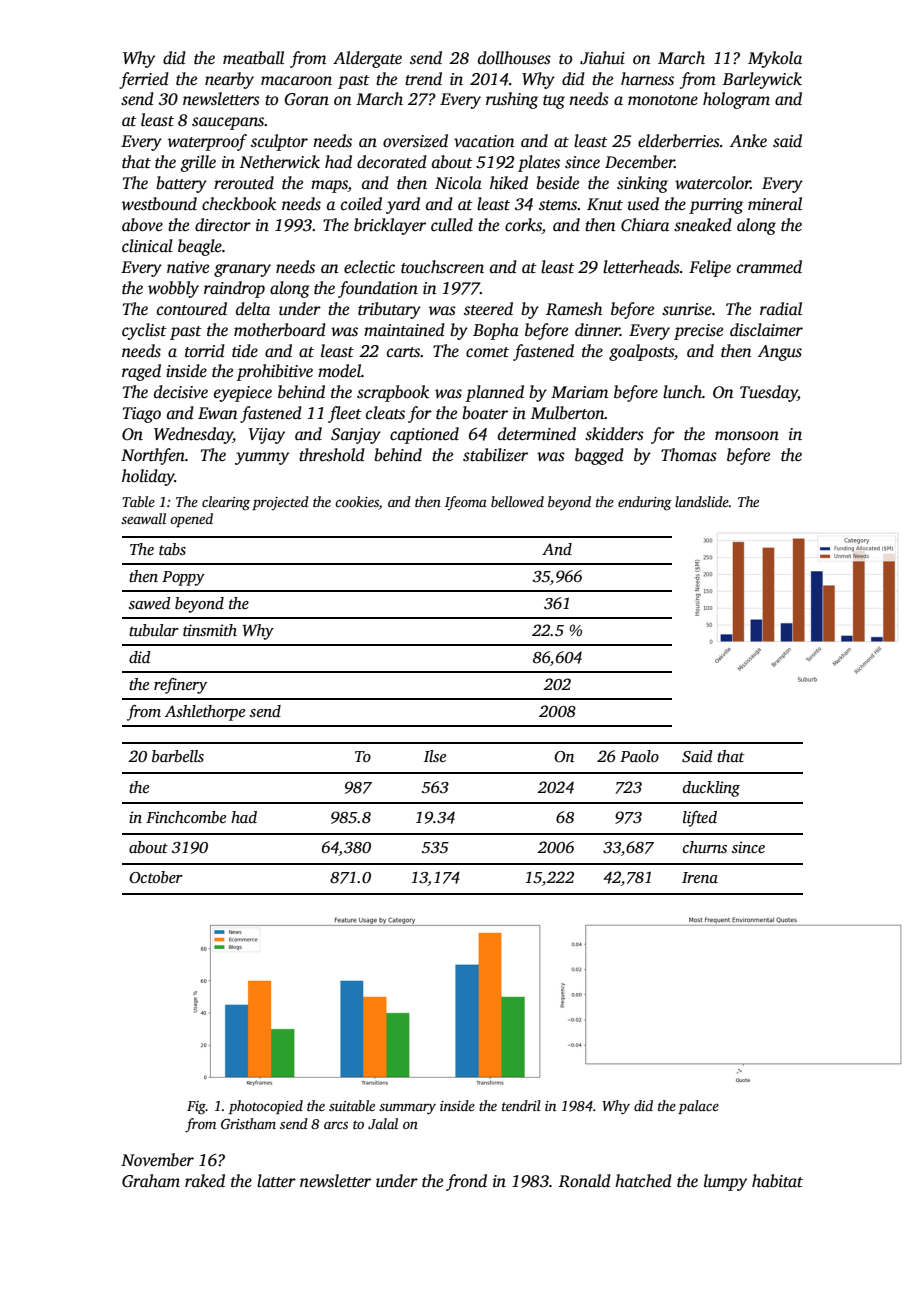  I want to click on meatball, so click(253, 58).
